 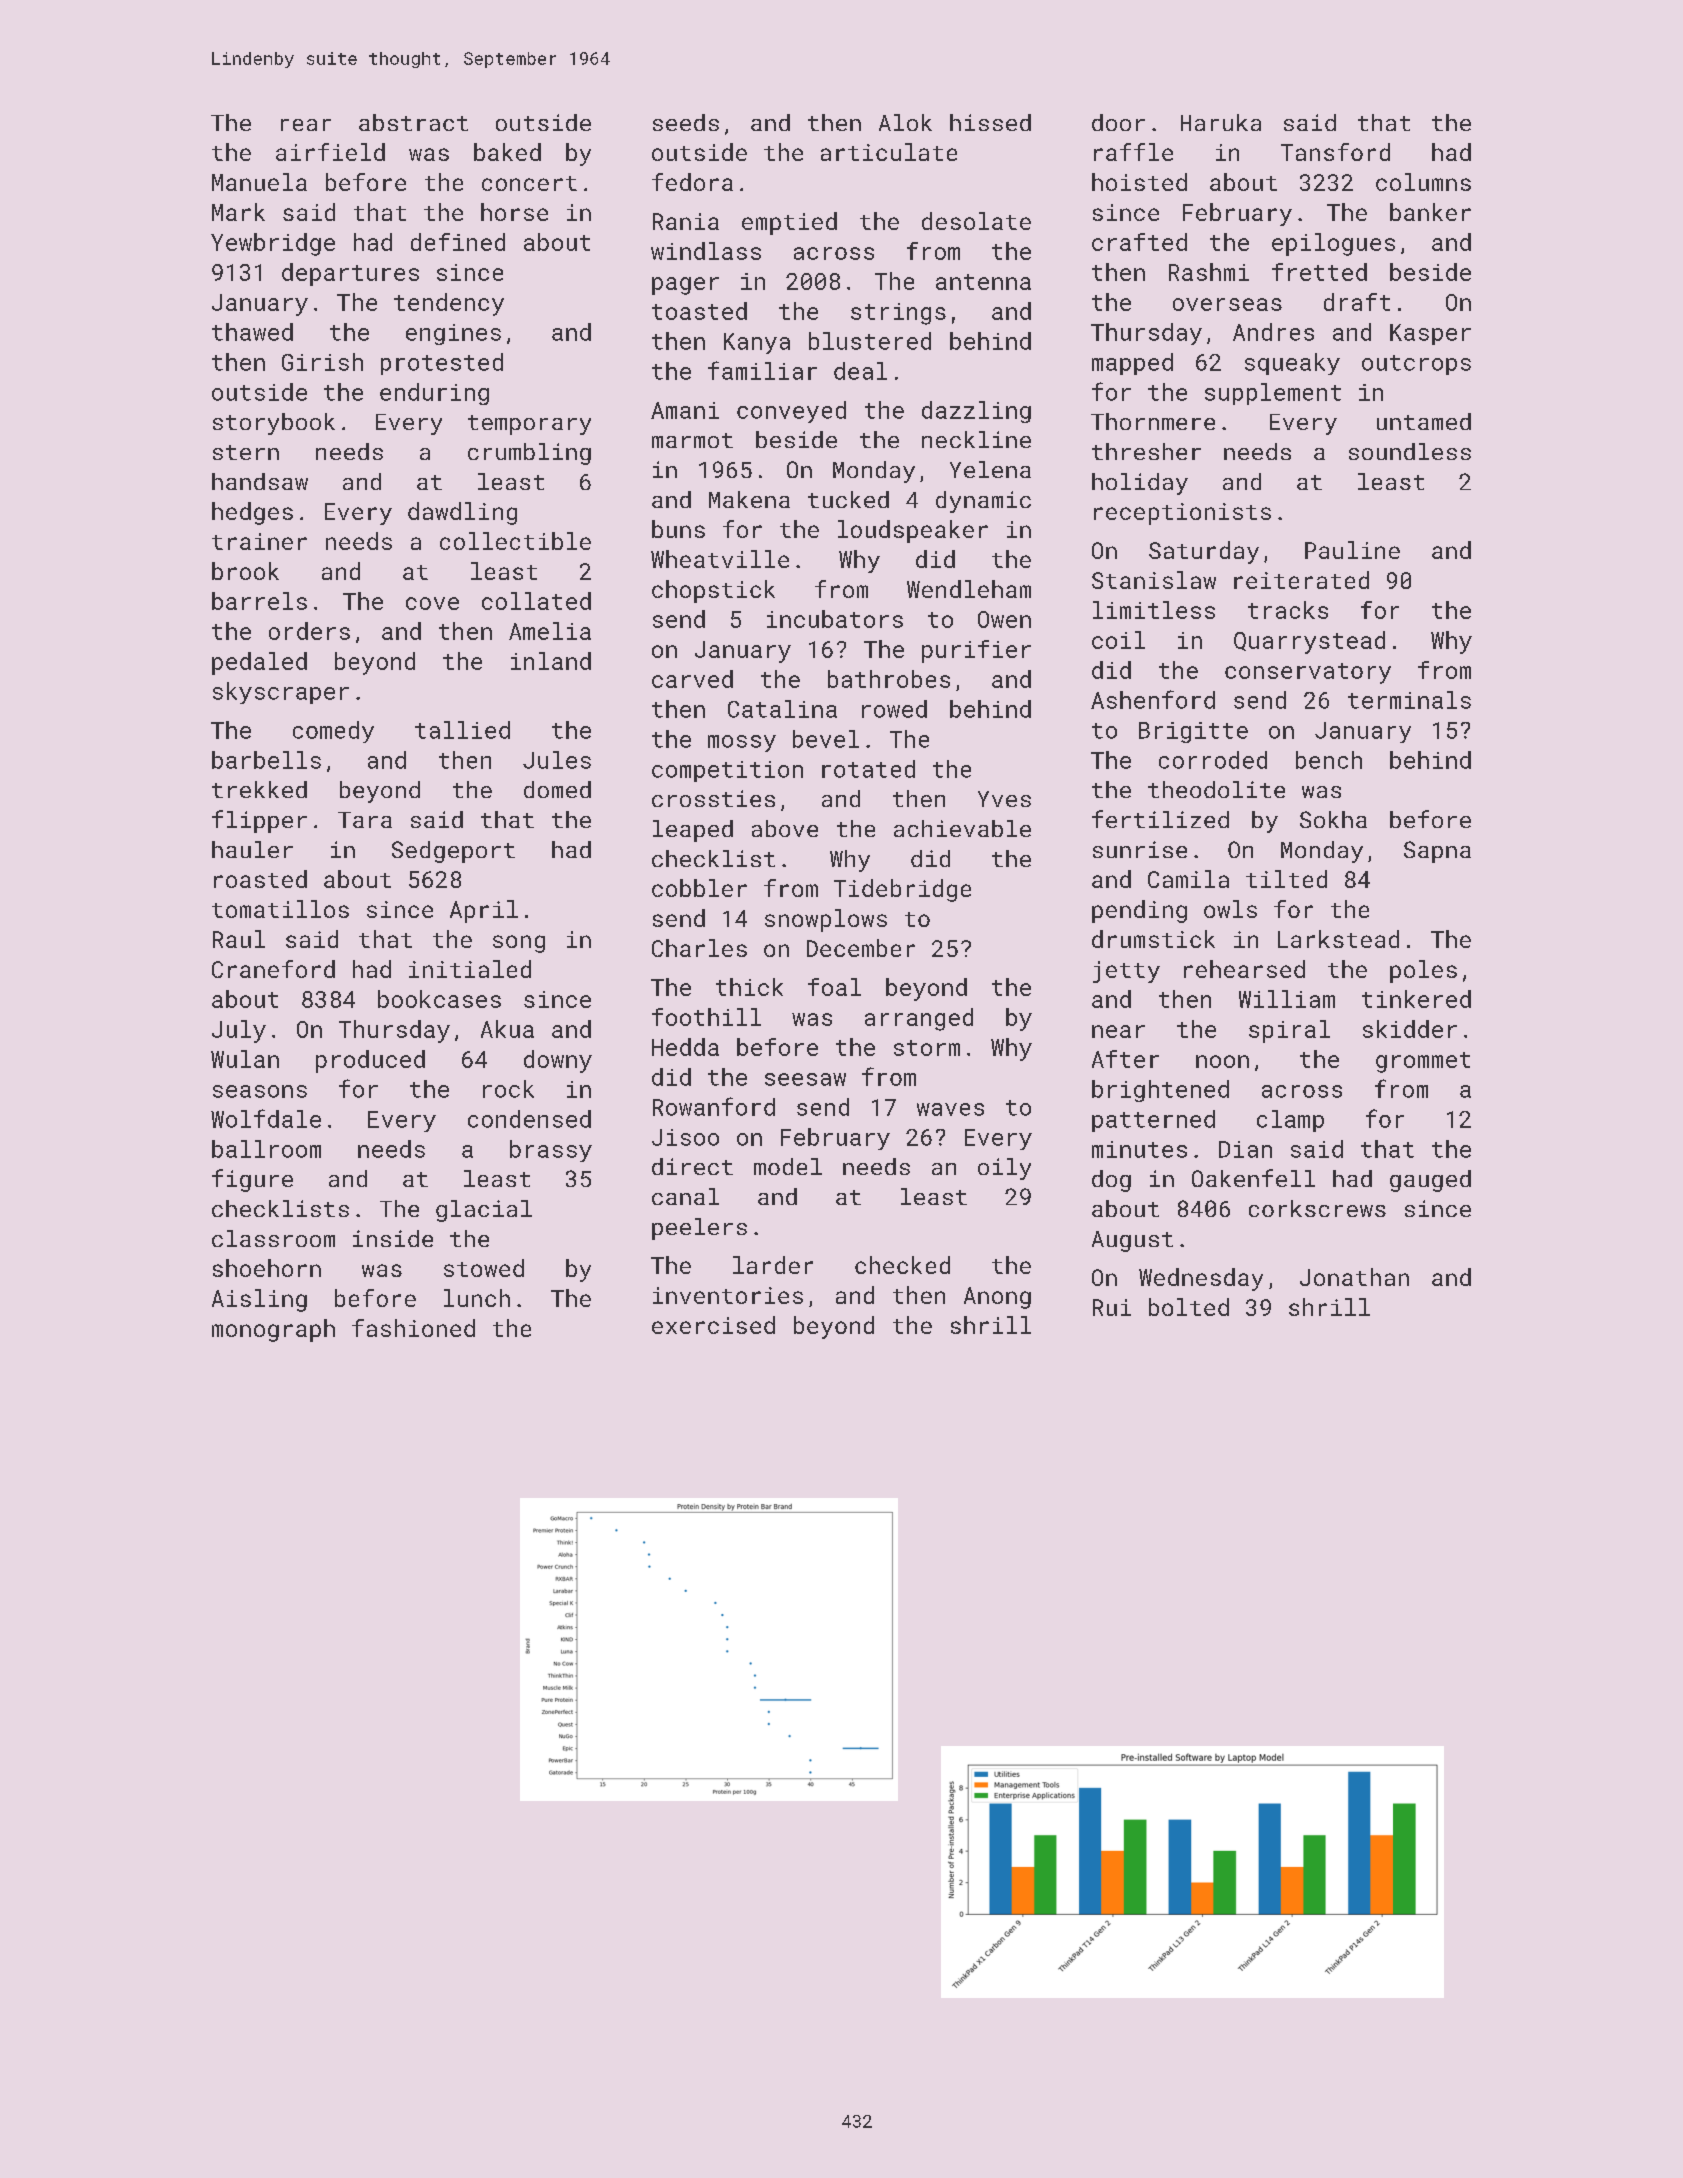 I want to click on Sapna, so click(x=1437, y=852).
